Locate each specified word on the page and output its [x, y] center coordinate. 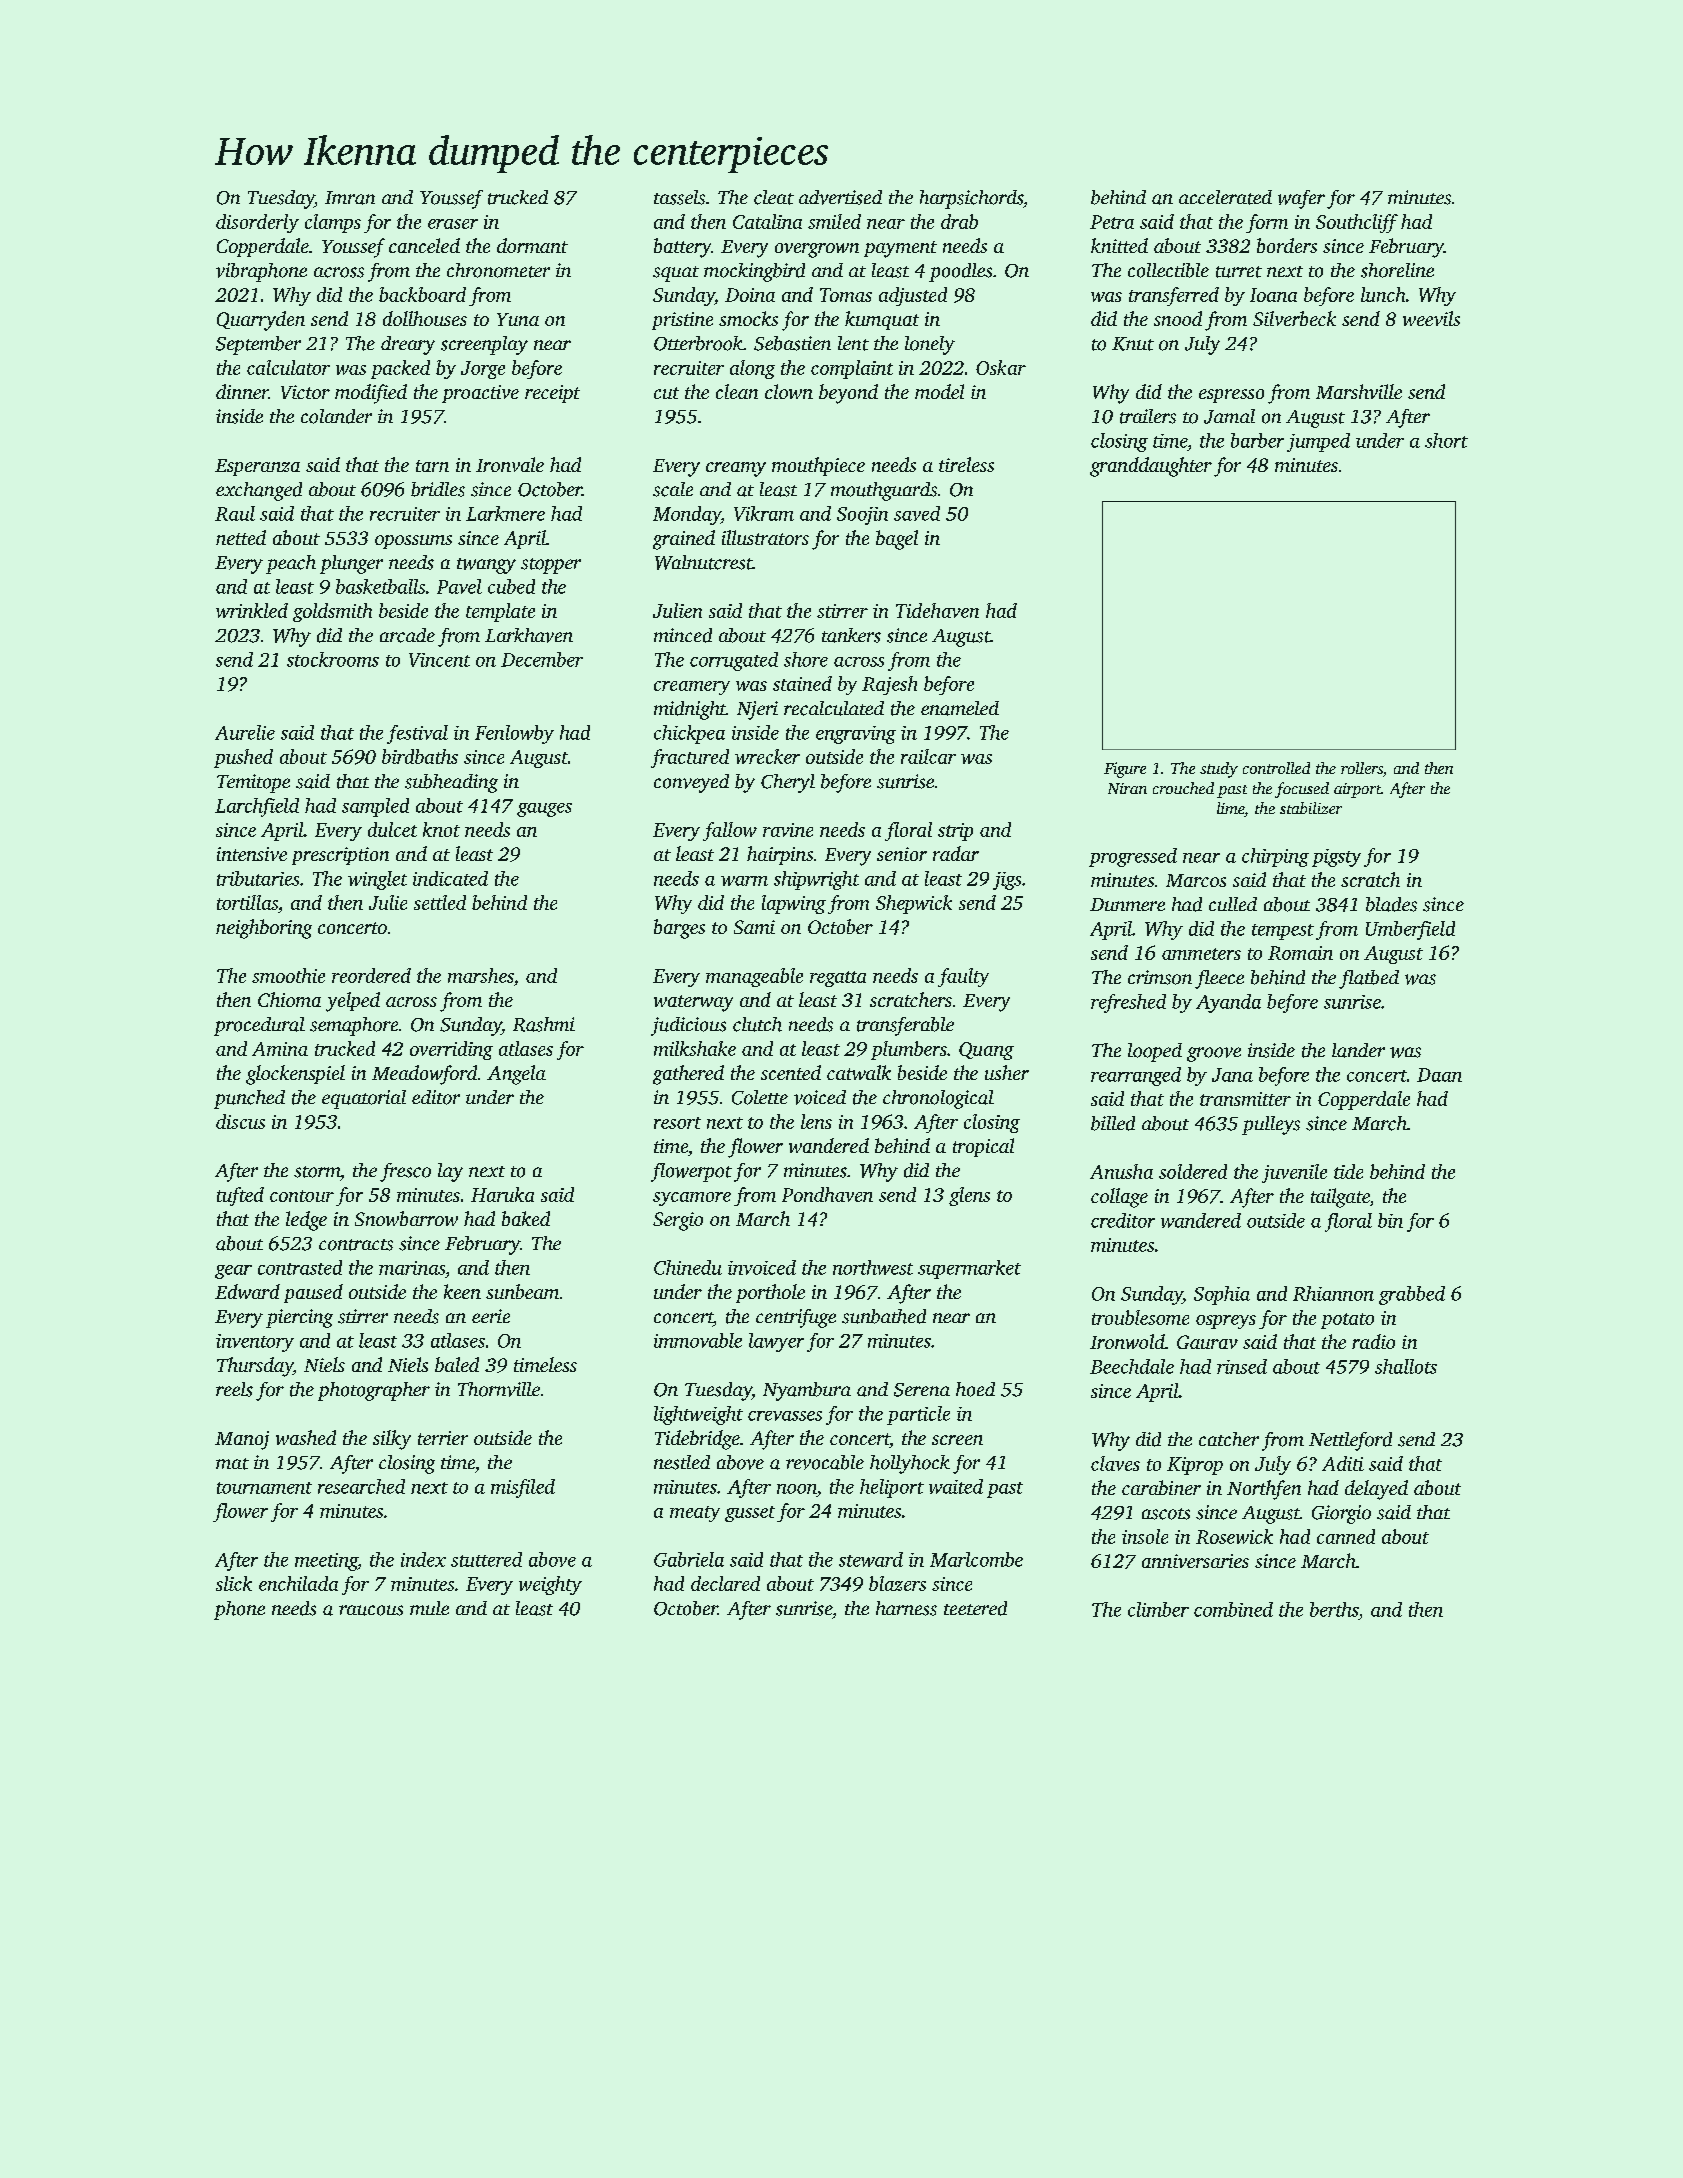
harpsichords [971, 199]
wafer [1301, 199]
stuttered [486, 1559]
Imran [350, 198]
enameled [960, 708]
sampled [375, 807]
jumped [1318, 442]
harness [906, 1608]
